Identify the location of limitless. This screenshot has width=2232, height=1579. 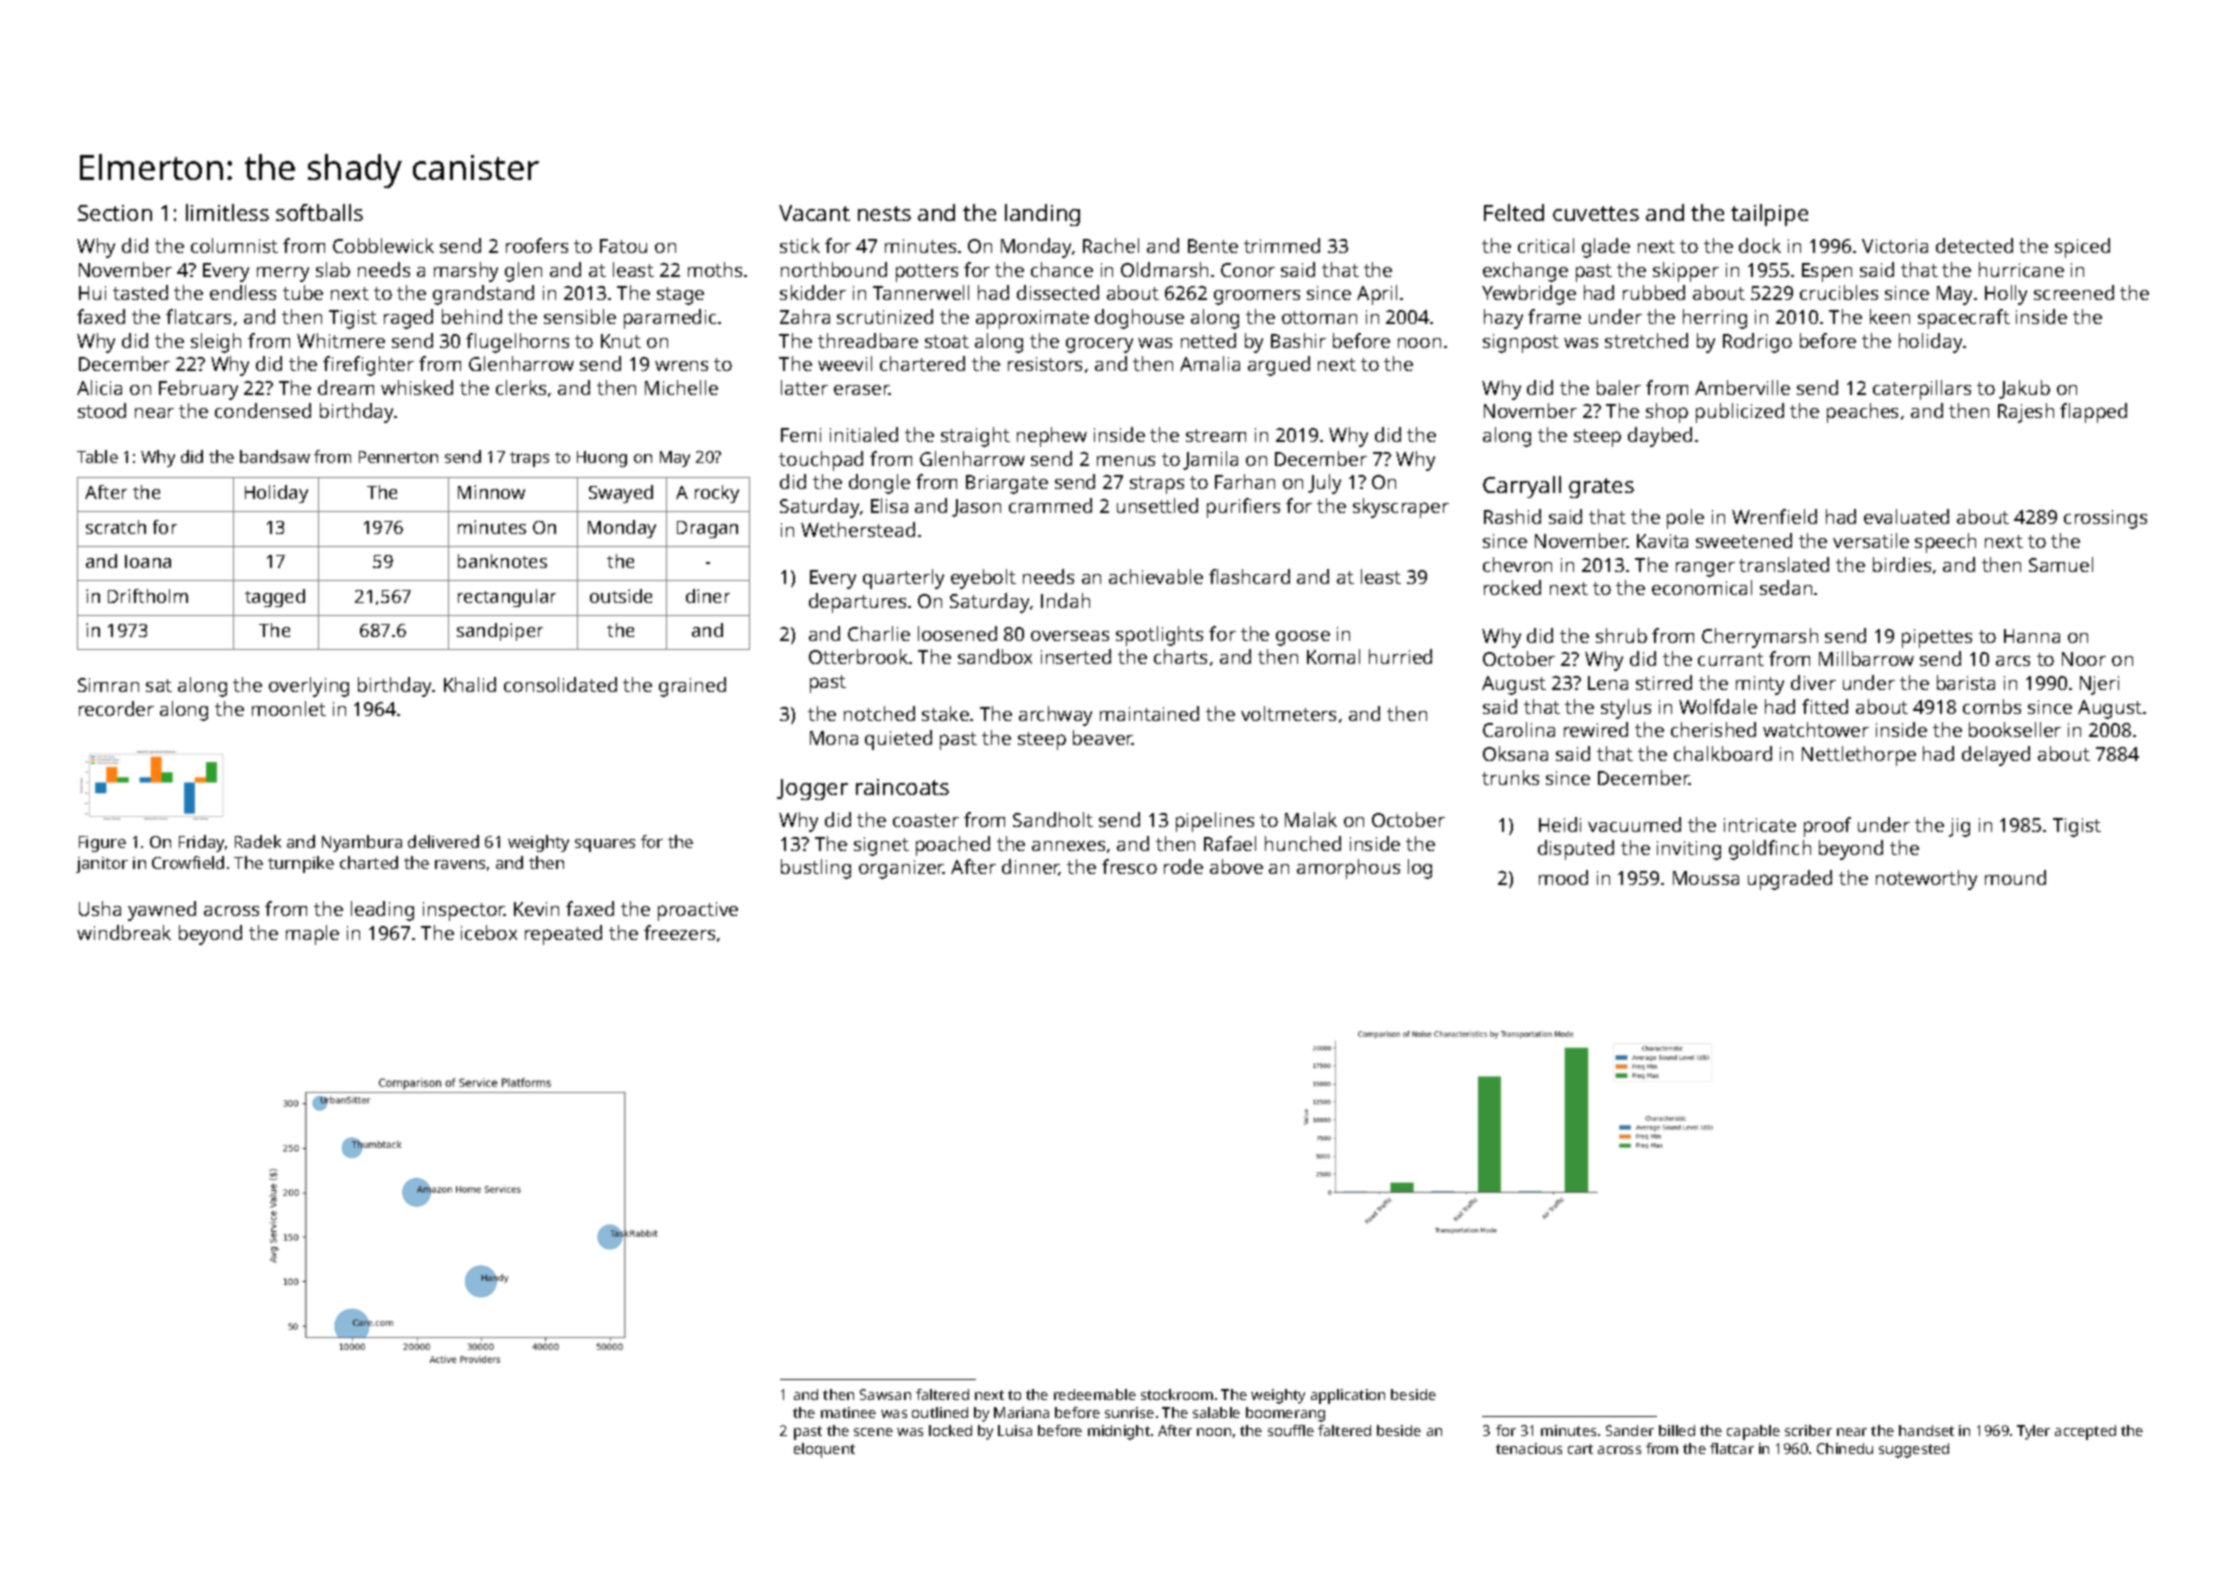
(227, 212).
